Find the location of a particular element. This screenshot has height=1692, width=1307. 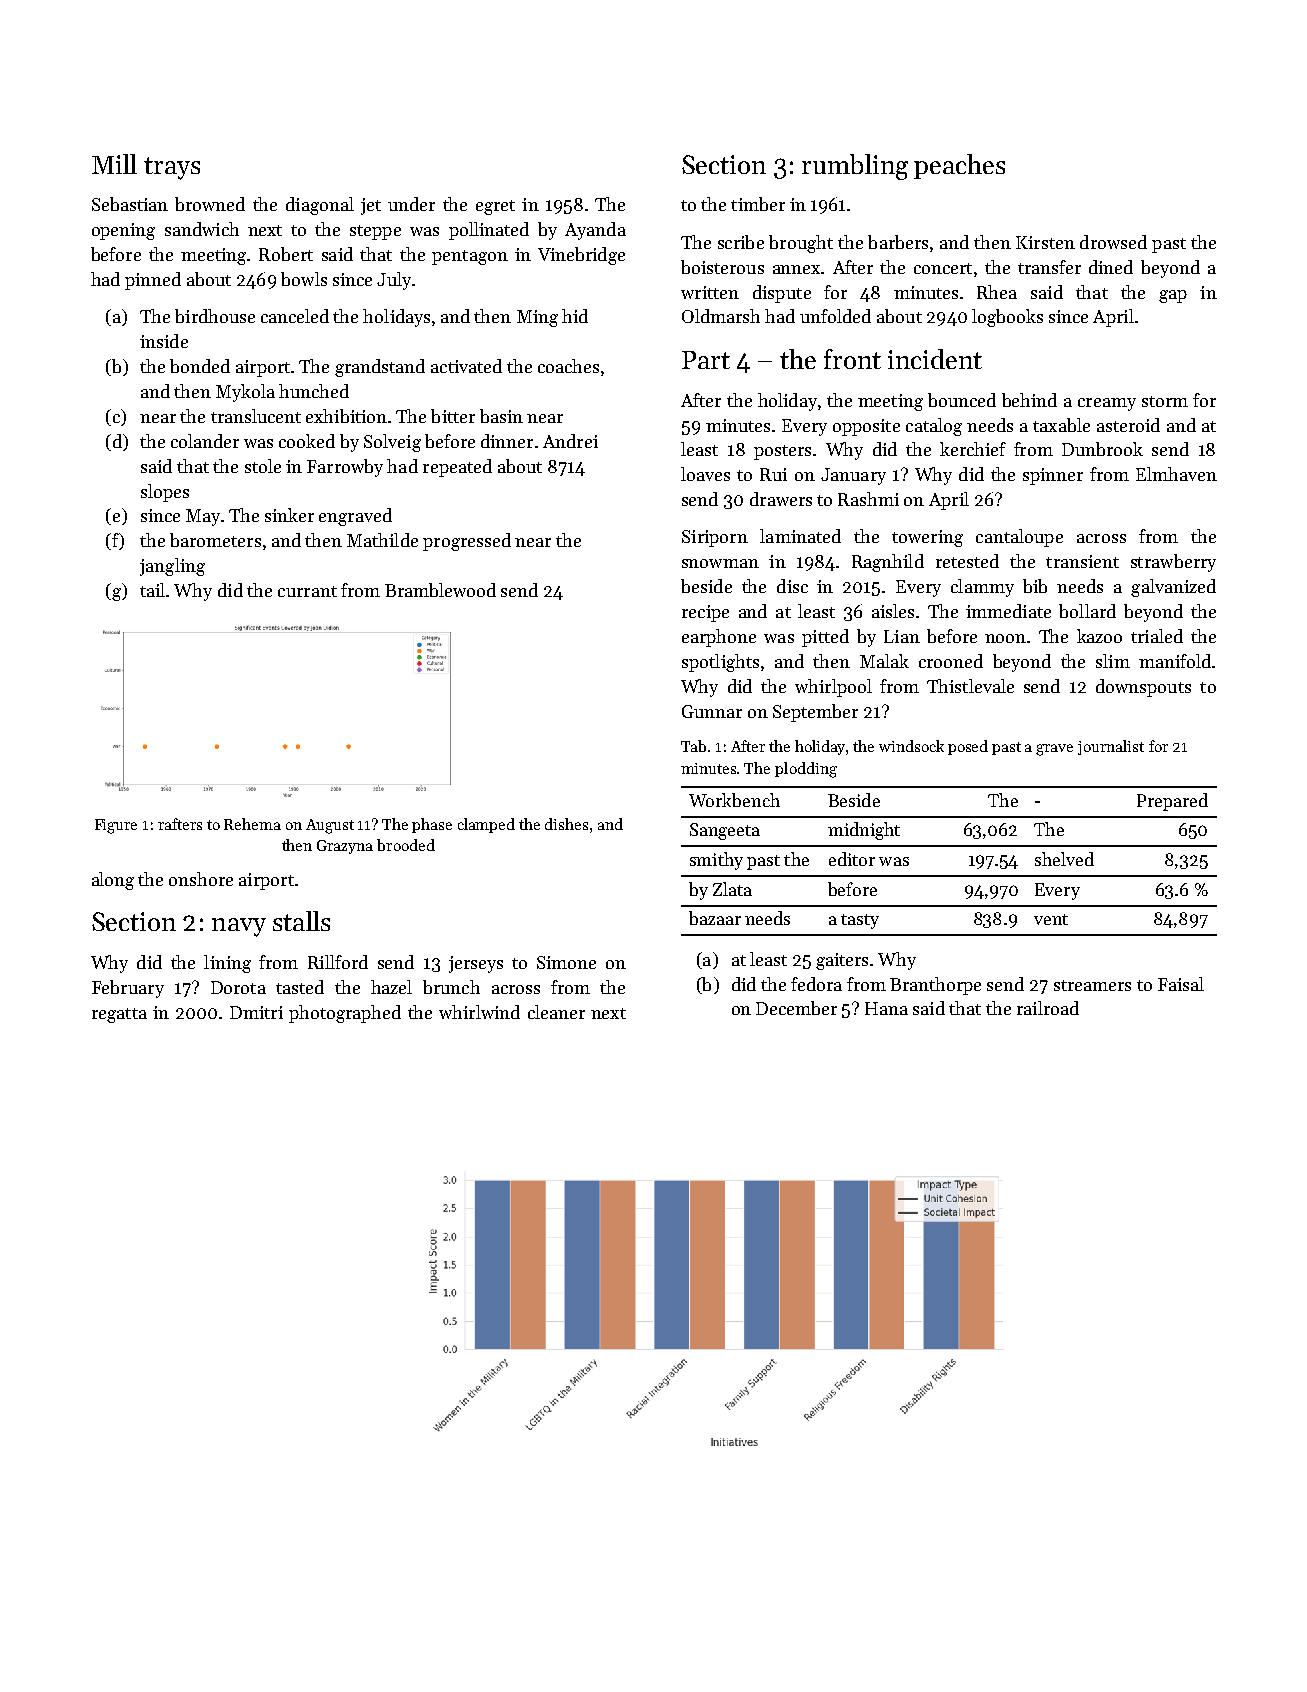

under is located at coordinates (411, 204).
